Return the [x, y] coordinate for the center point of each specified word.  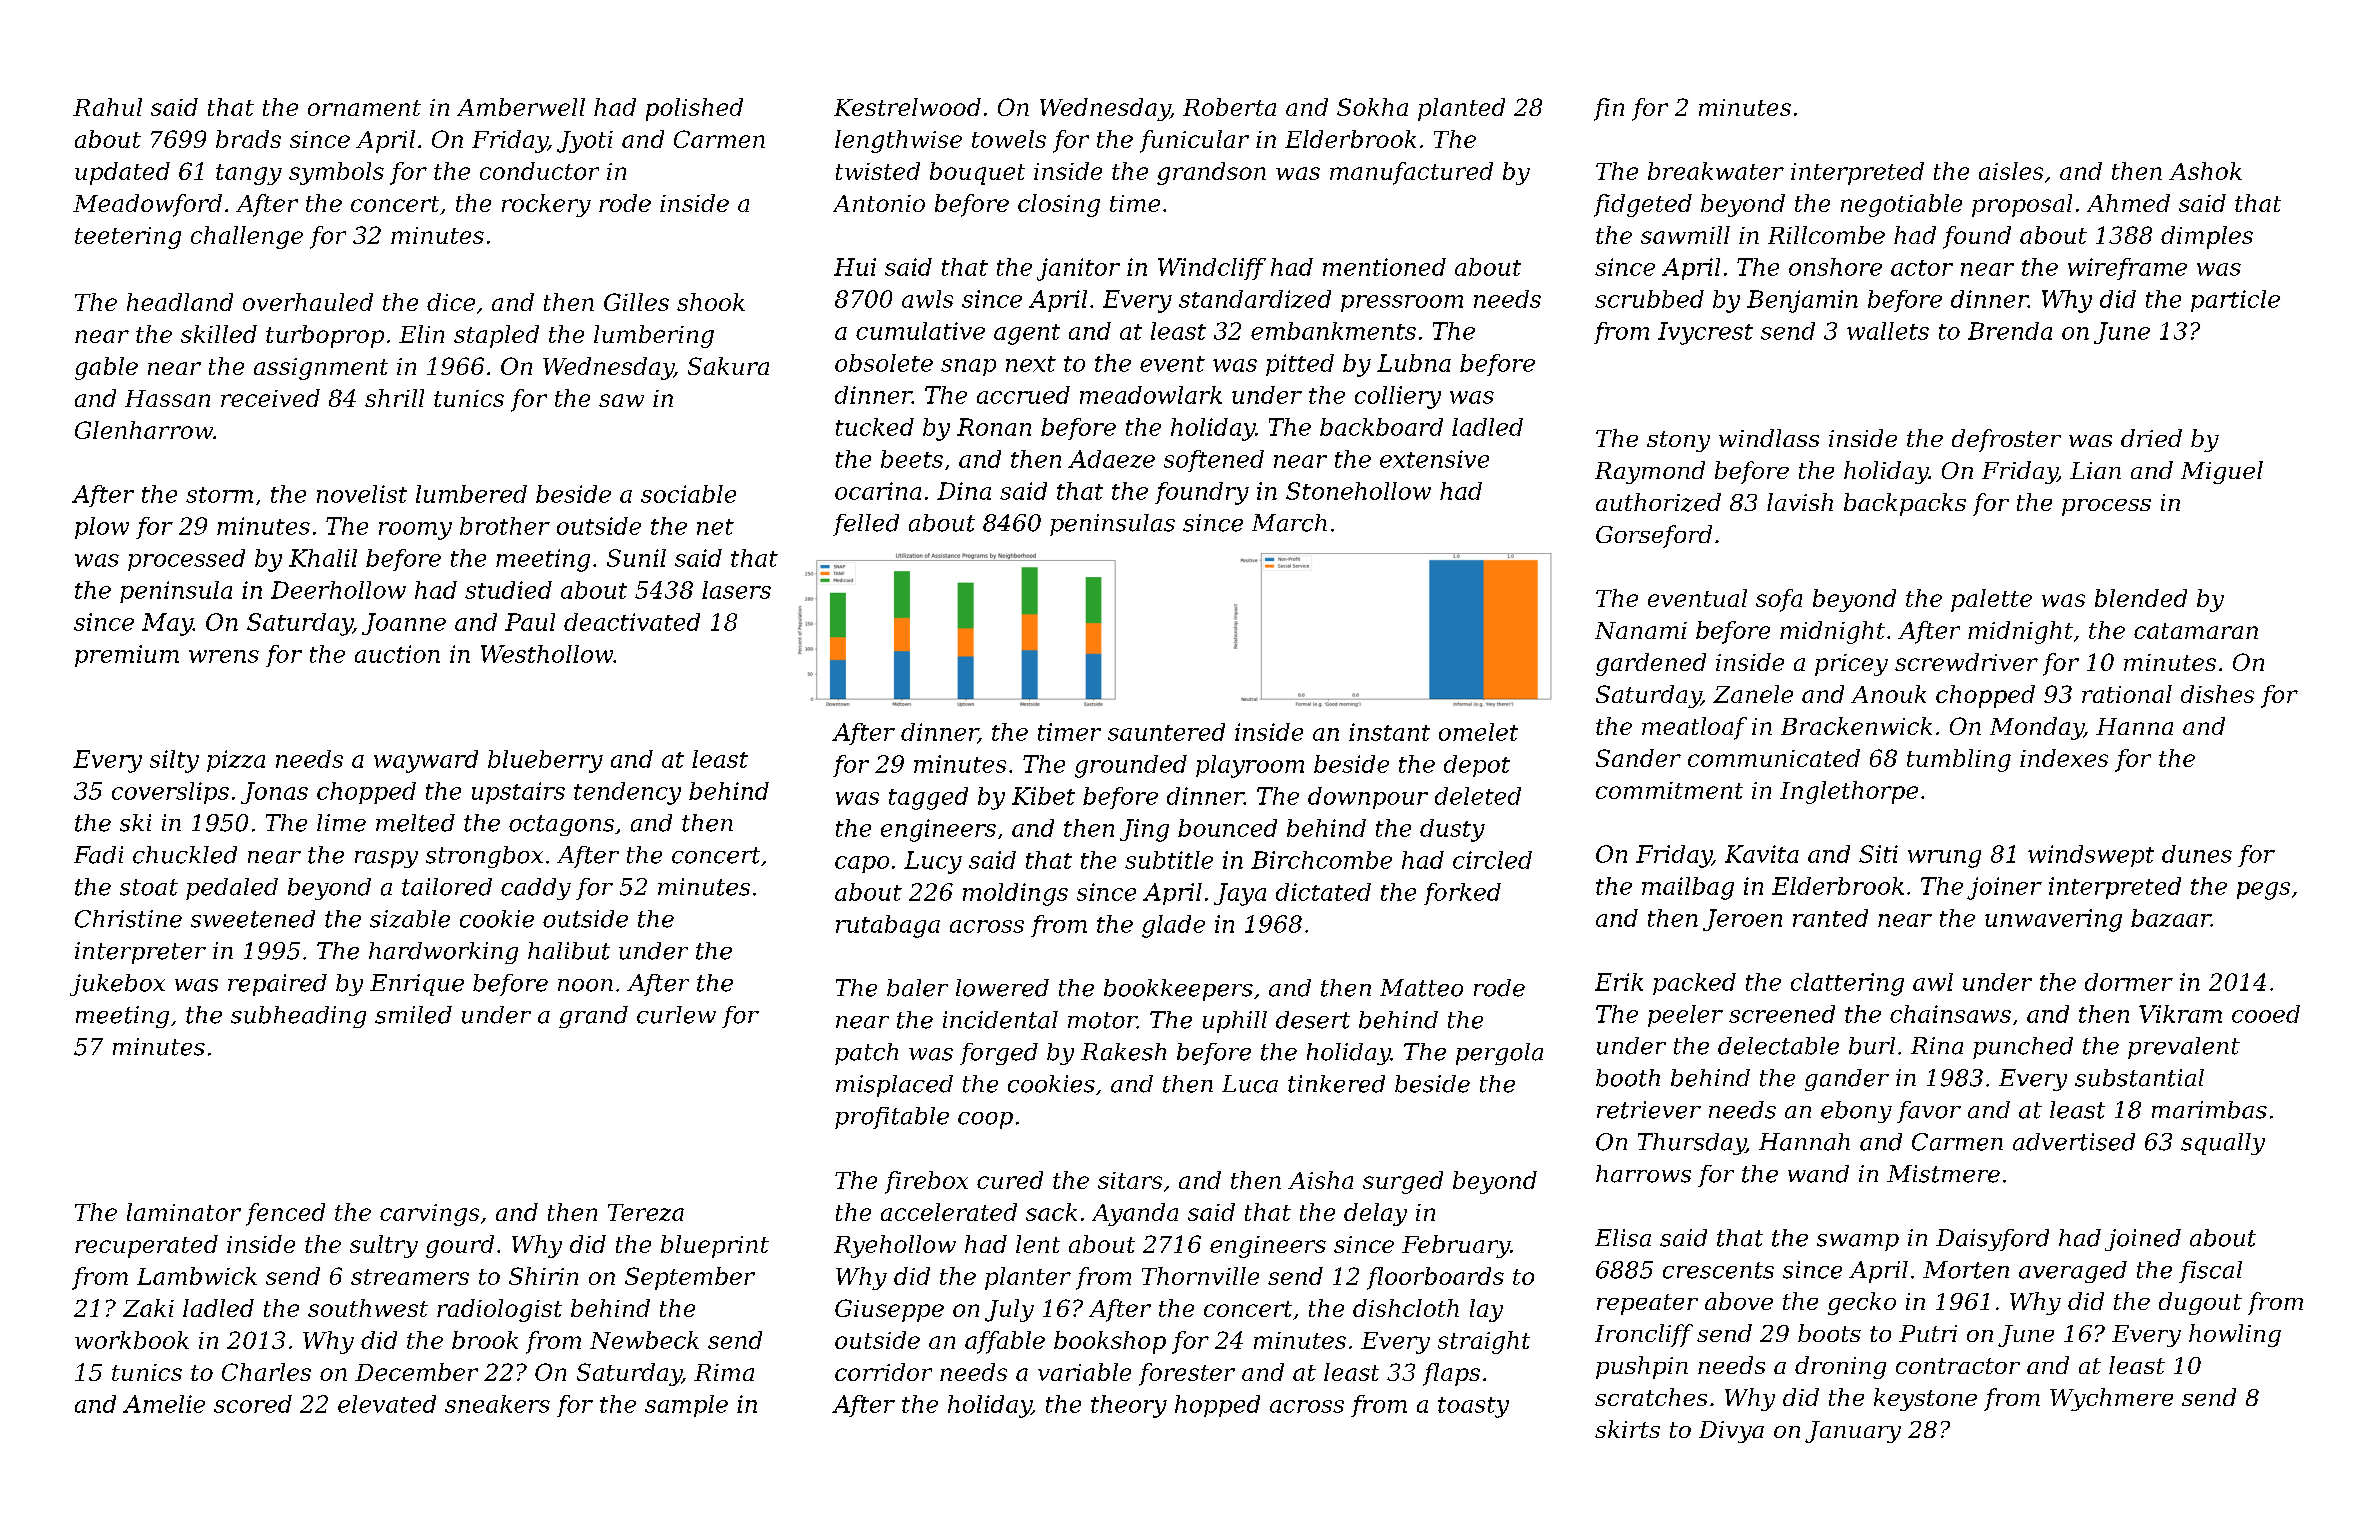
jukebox [117, 985]
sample [686, 1406]
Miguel [2222, 472]
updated [122, 173]
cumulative [920, 331]
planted [1461, 109]
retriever [1649, 1110]
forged [999, 1054]
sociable [688, 494]
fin [1609, 109]
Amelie [164, 1404]
